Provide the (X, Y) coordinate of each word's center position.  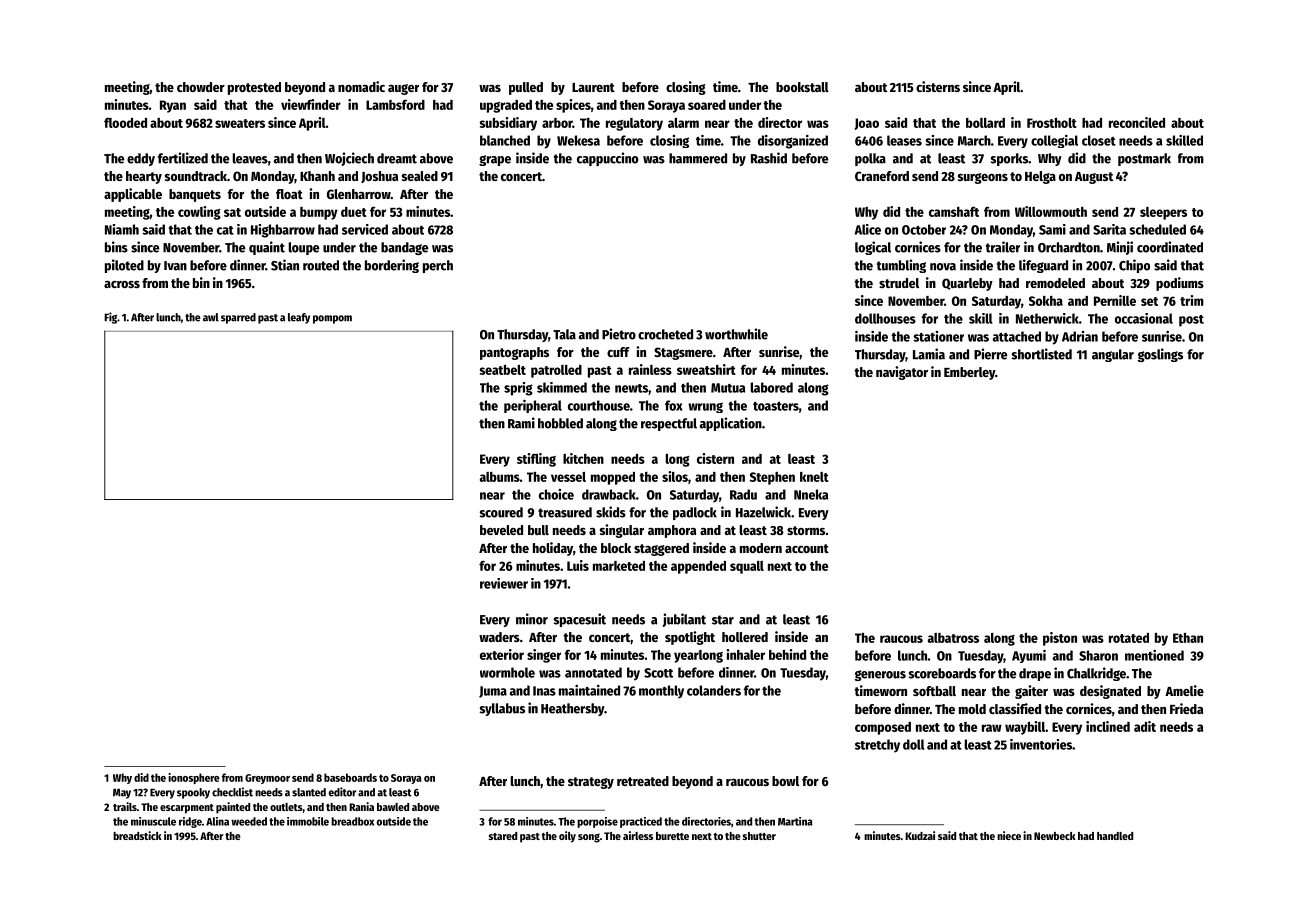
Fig (110, 318)
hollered (745, 637)
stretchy (877, 746)
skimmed (562, 387)
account (807, 548)
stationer (938, 336)
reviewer (504, 583)
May (122, 793)
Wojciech (349, 159)
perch (438, 266)
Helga (1040, 177)
